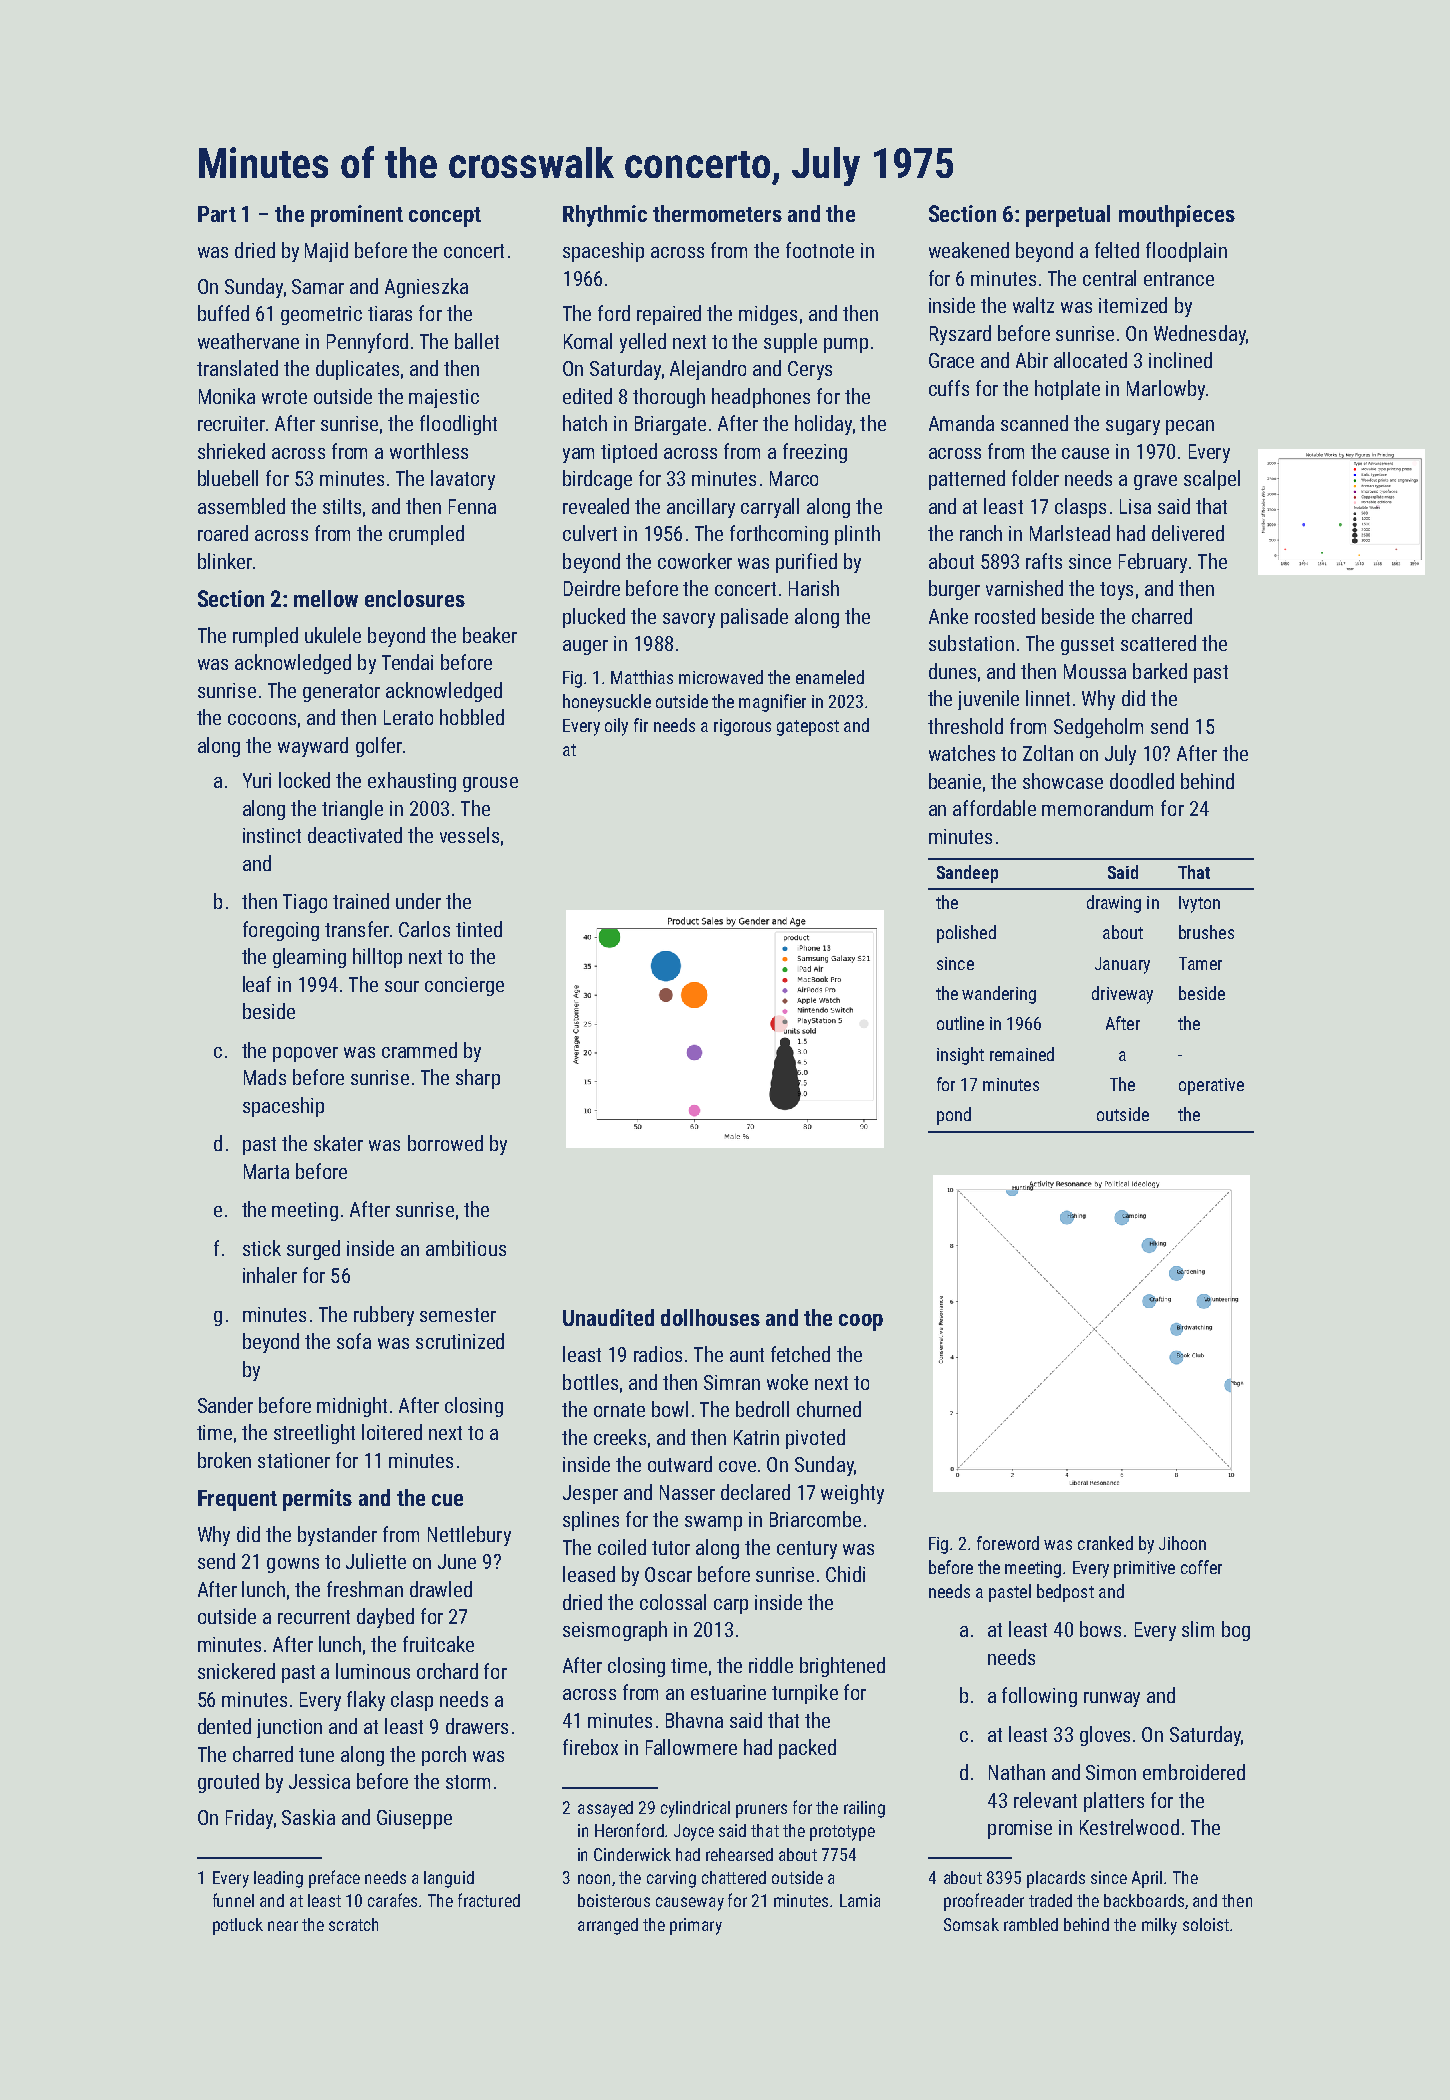  Describe the element at coordinates (742, 727) in the image. I see `rigorous` at that location.
